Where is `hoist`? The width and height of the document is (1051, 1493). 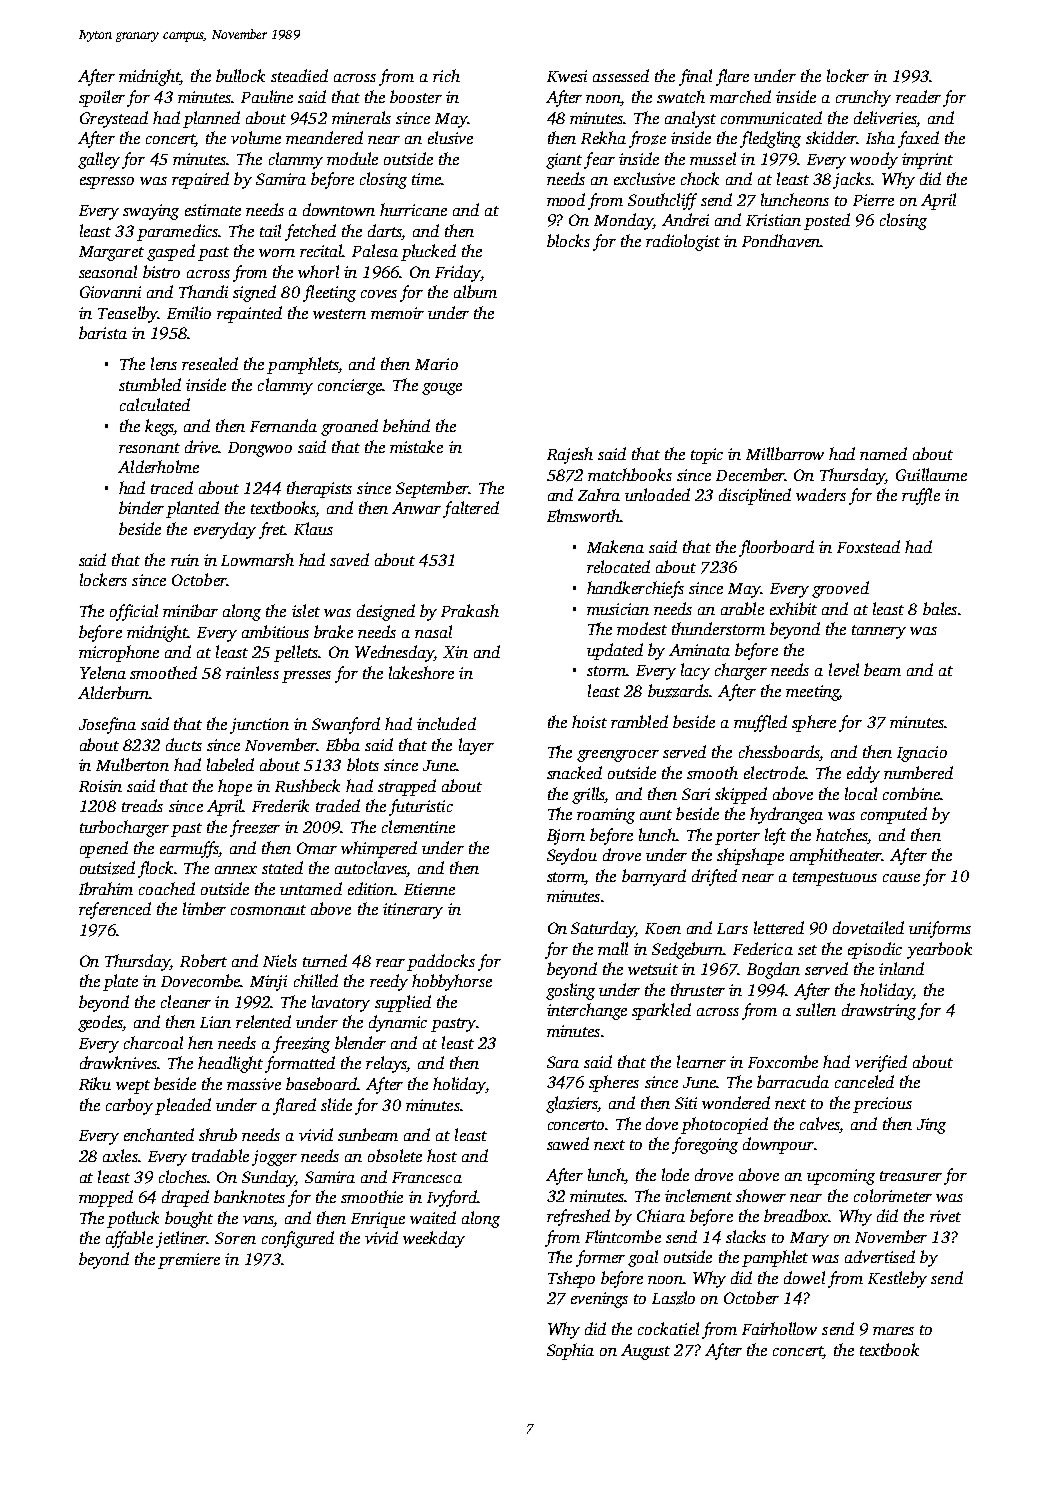 hoist is located at coordinates (589, 721).
